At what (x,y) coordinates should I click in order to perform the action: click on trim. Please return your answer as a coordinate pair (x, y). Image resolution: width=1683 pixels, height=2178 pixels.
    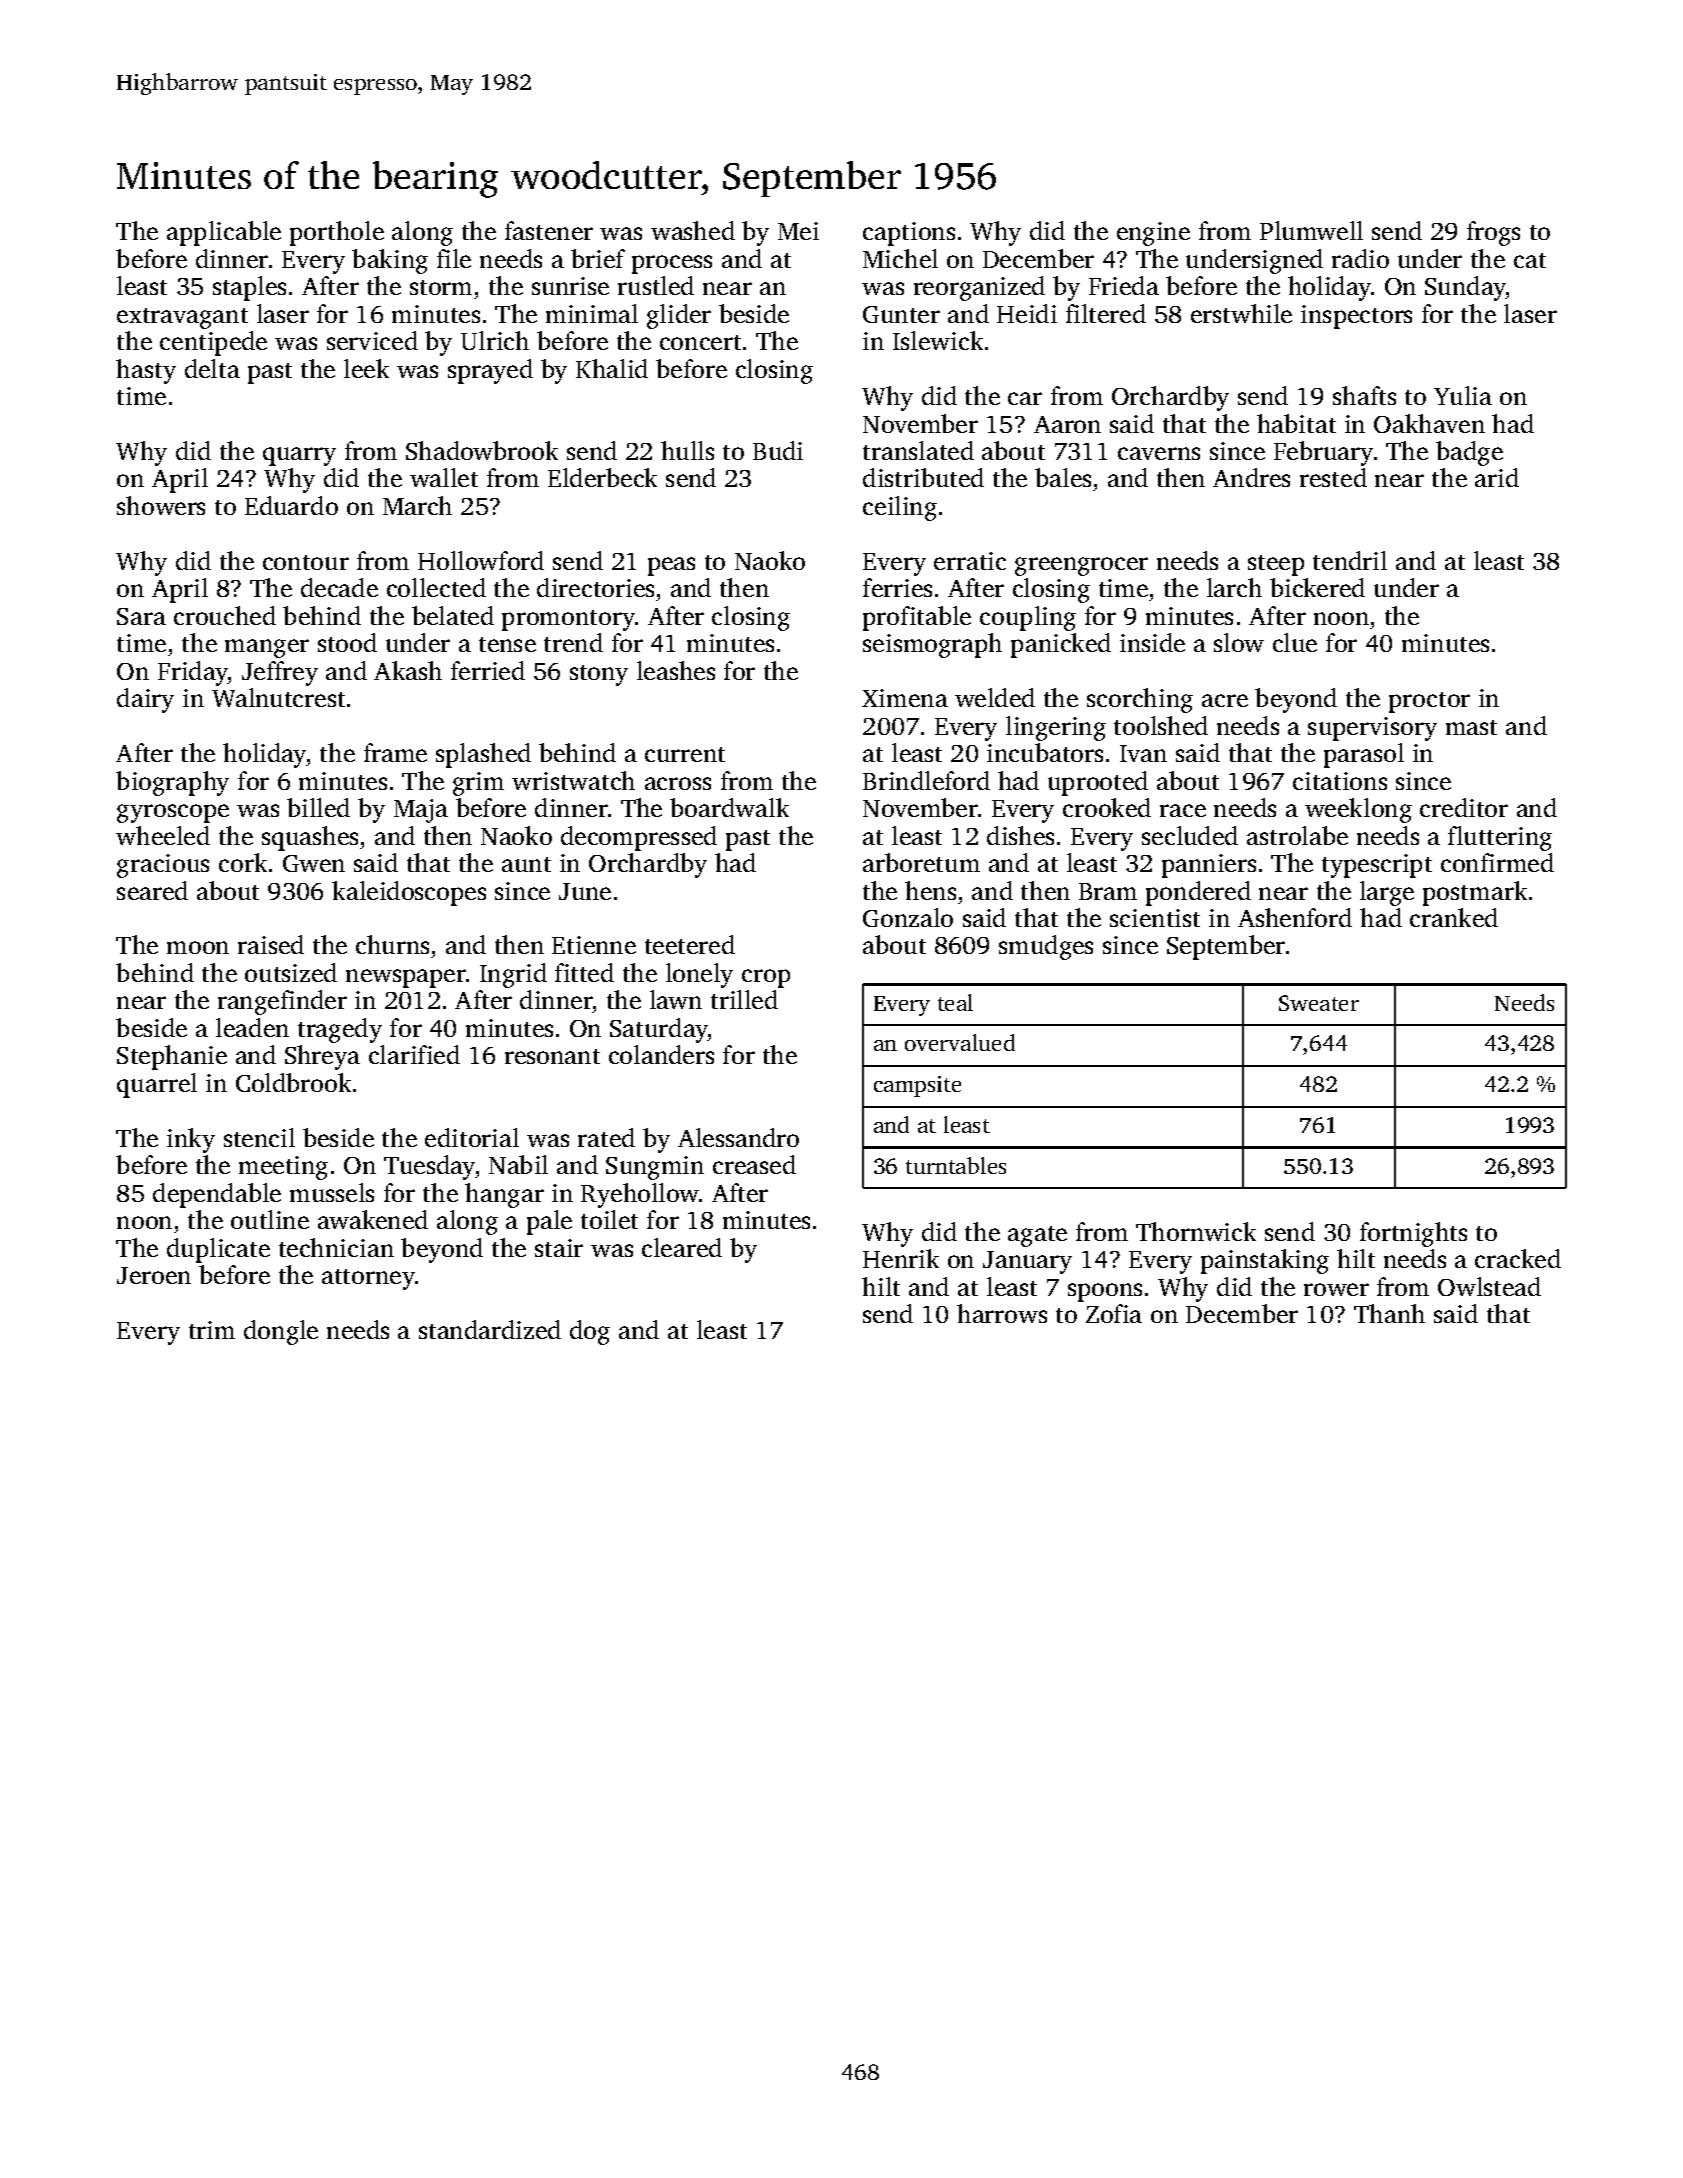
    Looking at the image, I should click on (212, 1330).
